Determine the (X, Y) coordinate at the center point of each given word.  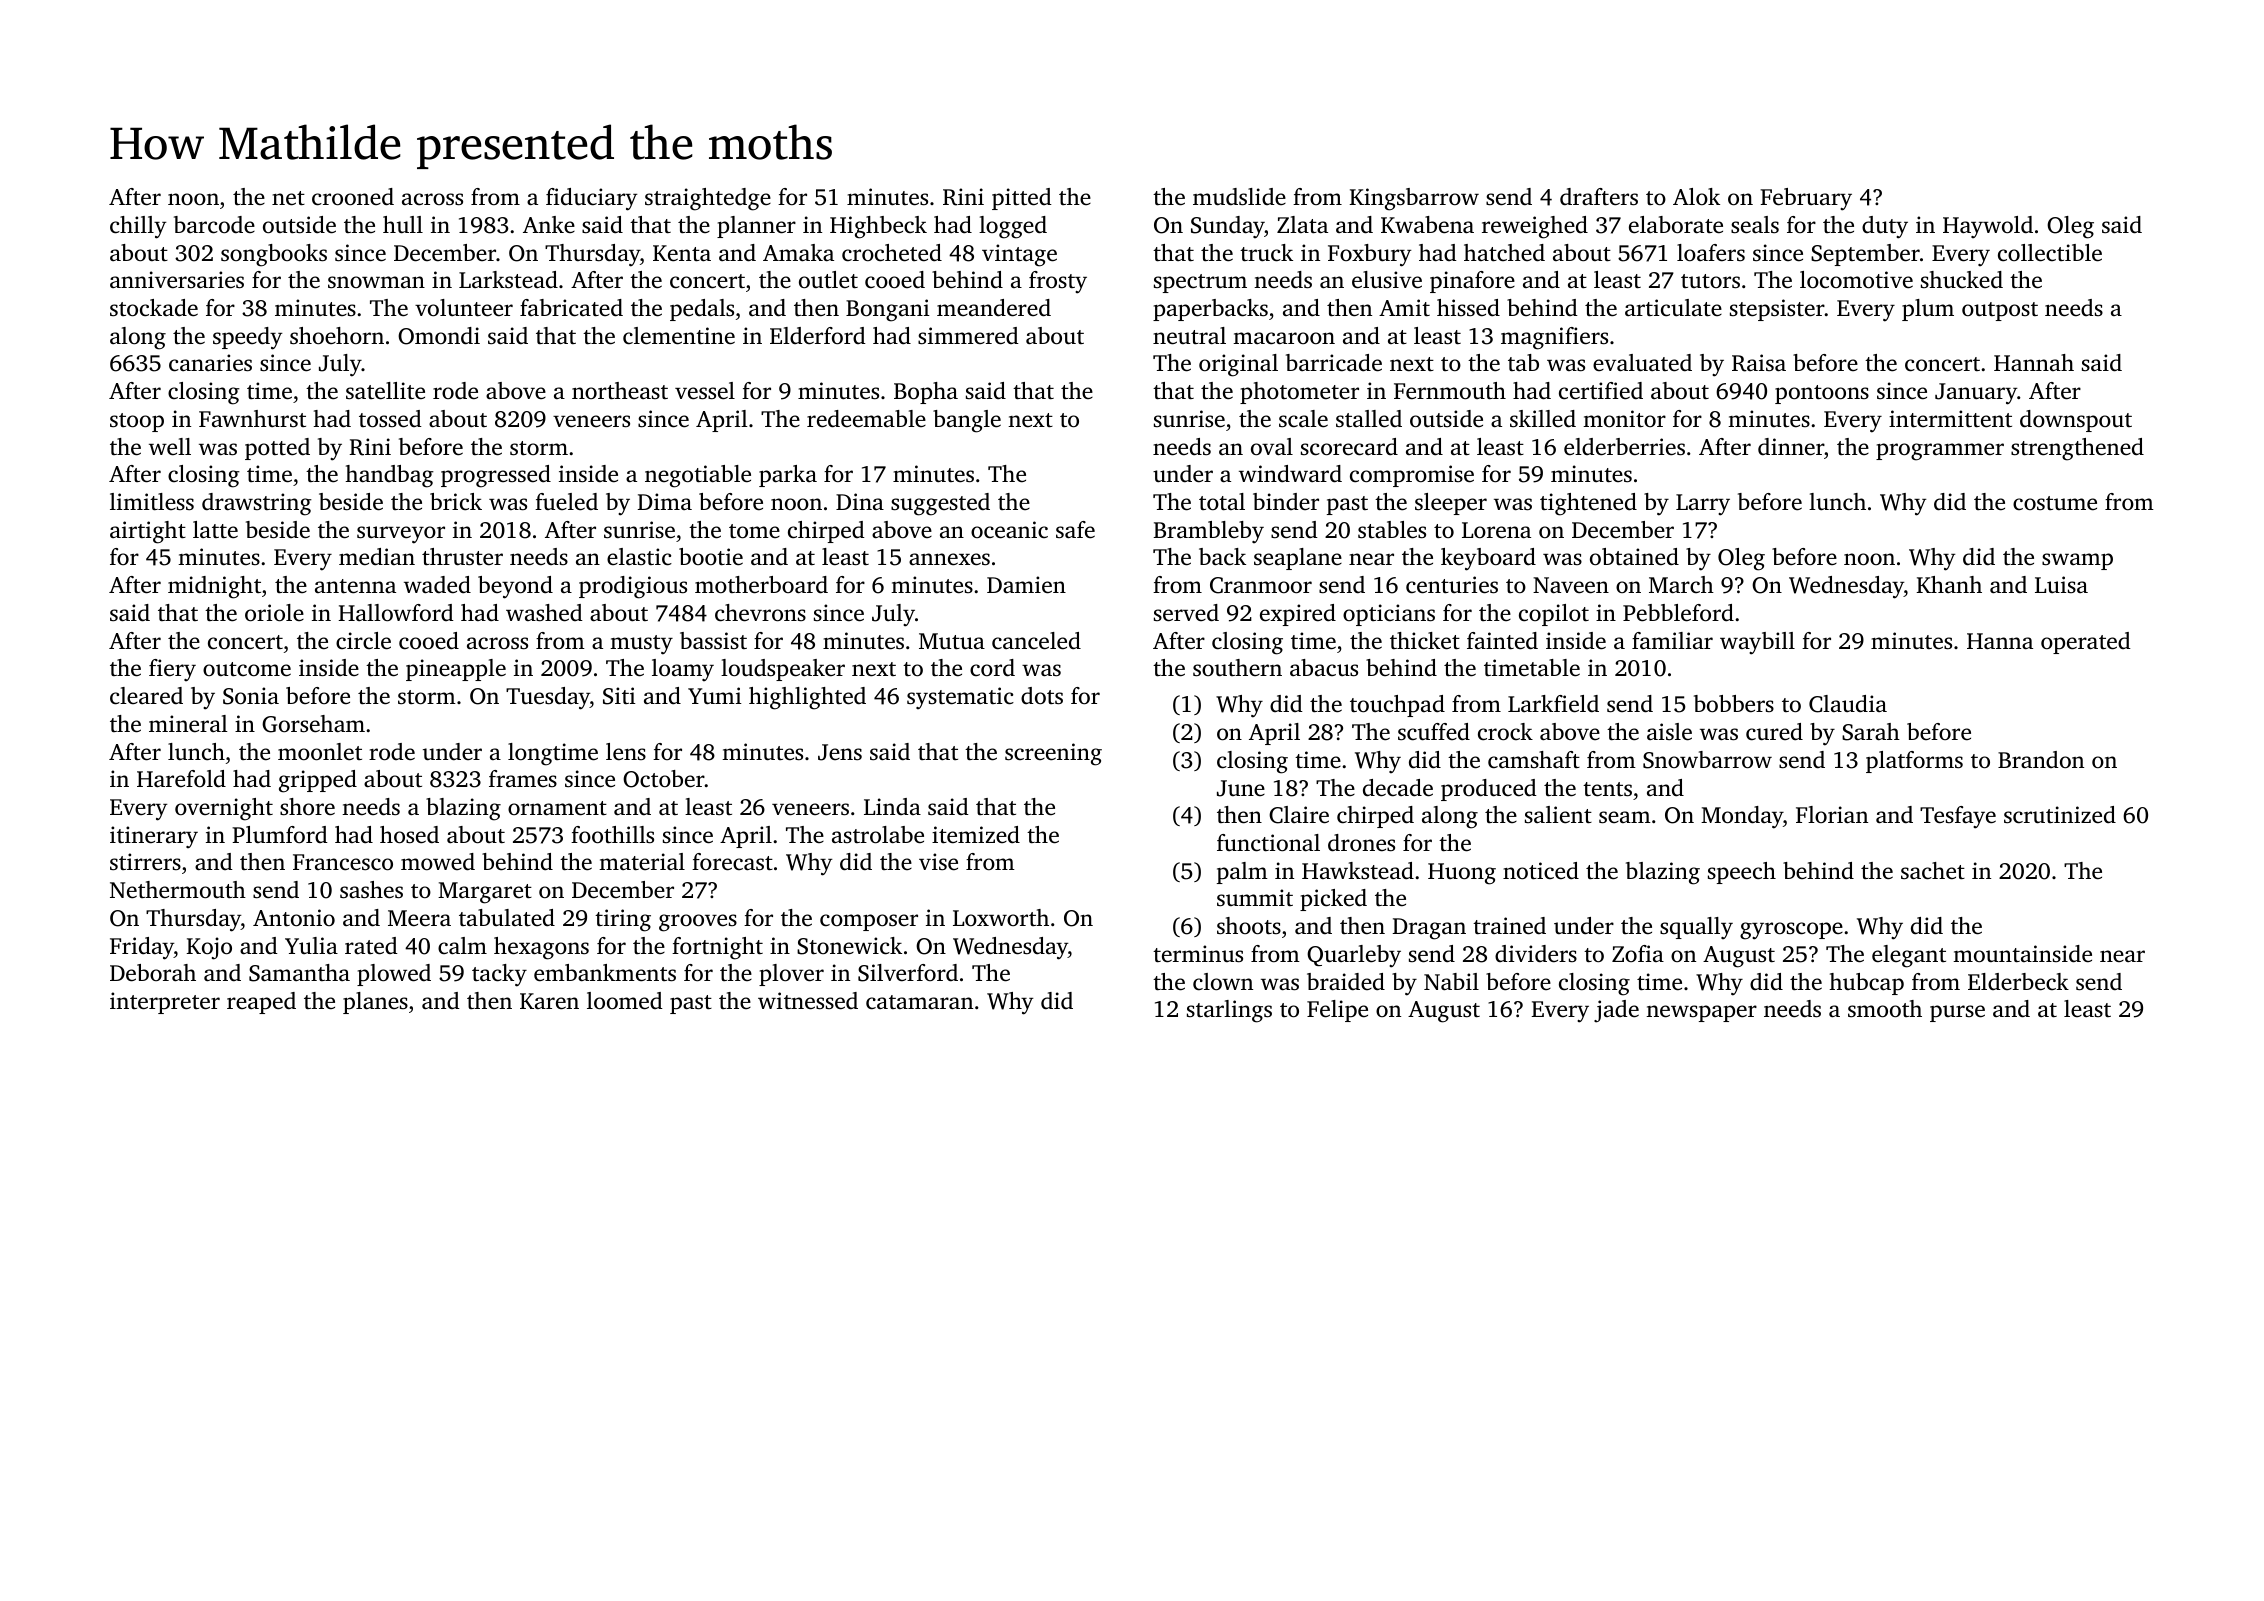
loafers (1711, 253)
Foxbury (1370, 255)
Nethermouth (178, 890)
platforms (1914, 762)
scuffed (1434, 732)
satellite (385, 391)
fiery (172, 670)
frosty (1058, 282)
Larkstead (508, 280)
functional (1268, 843)
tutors (1710, 281)
